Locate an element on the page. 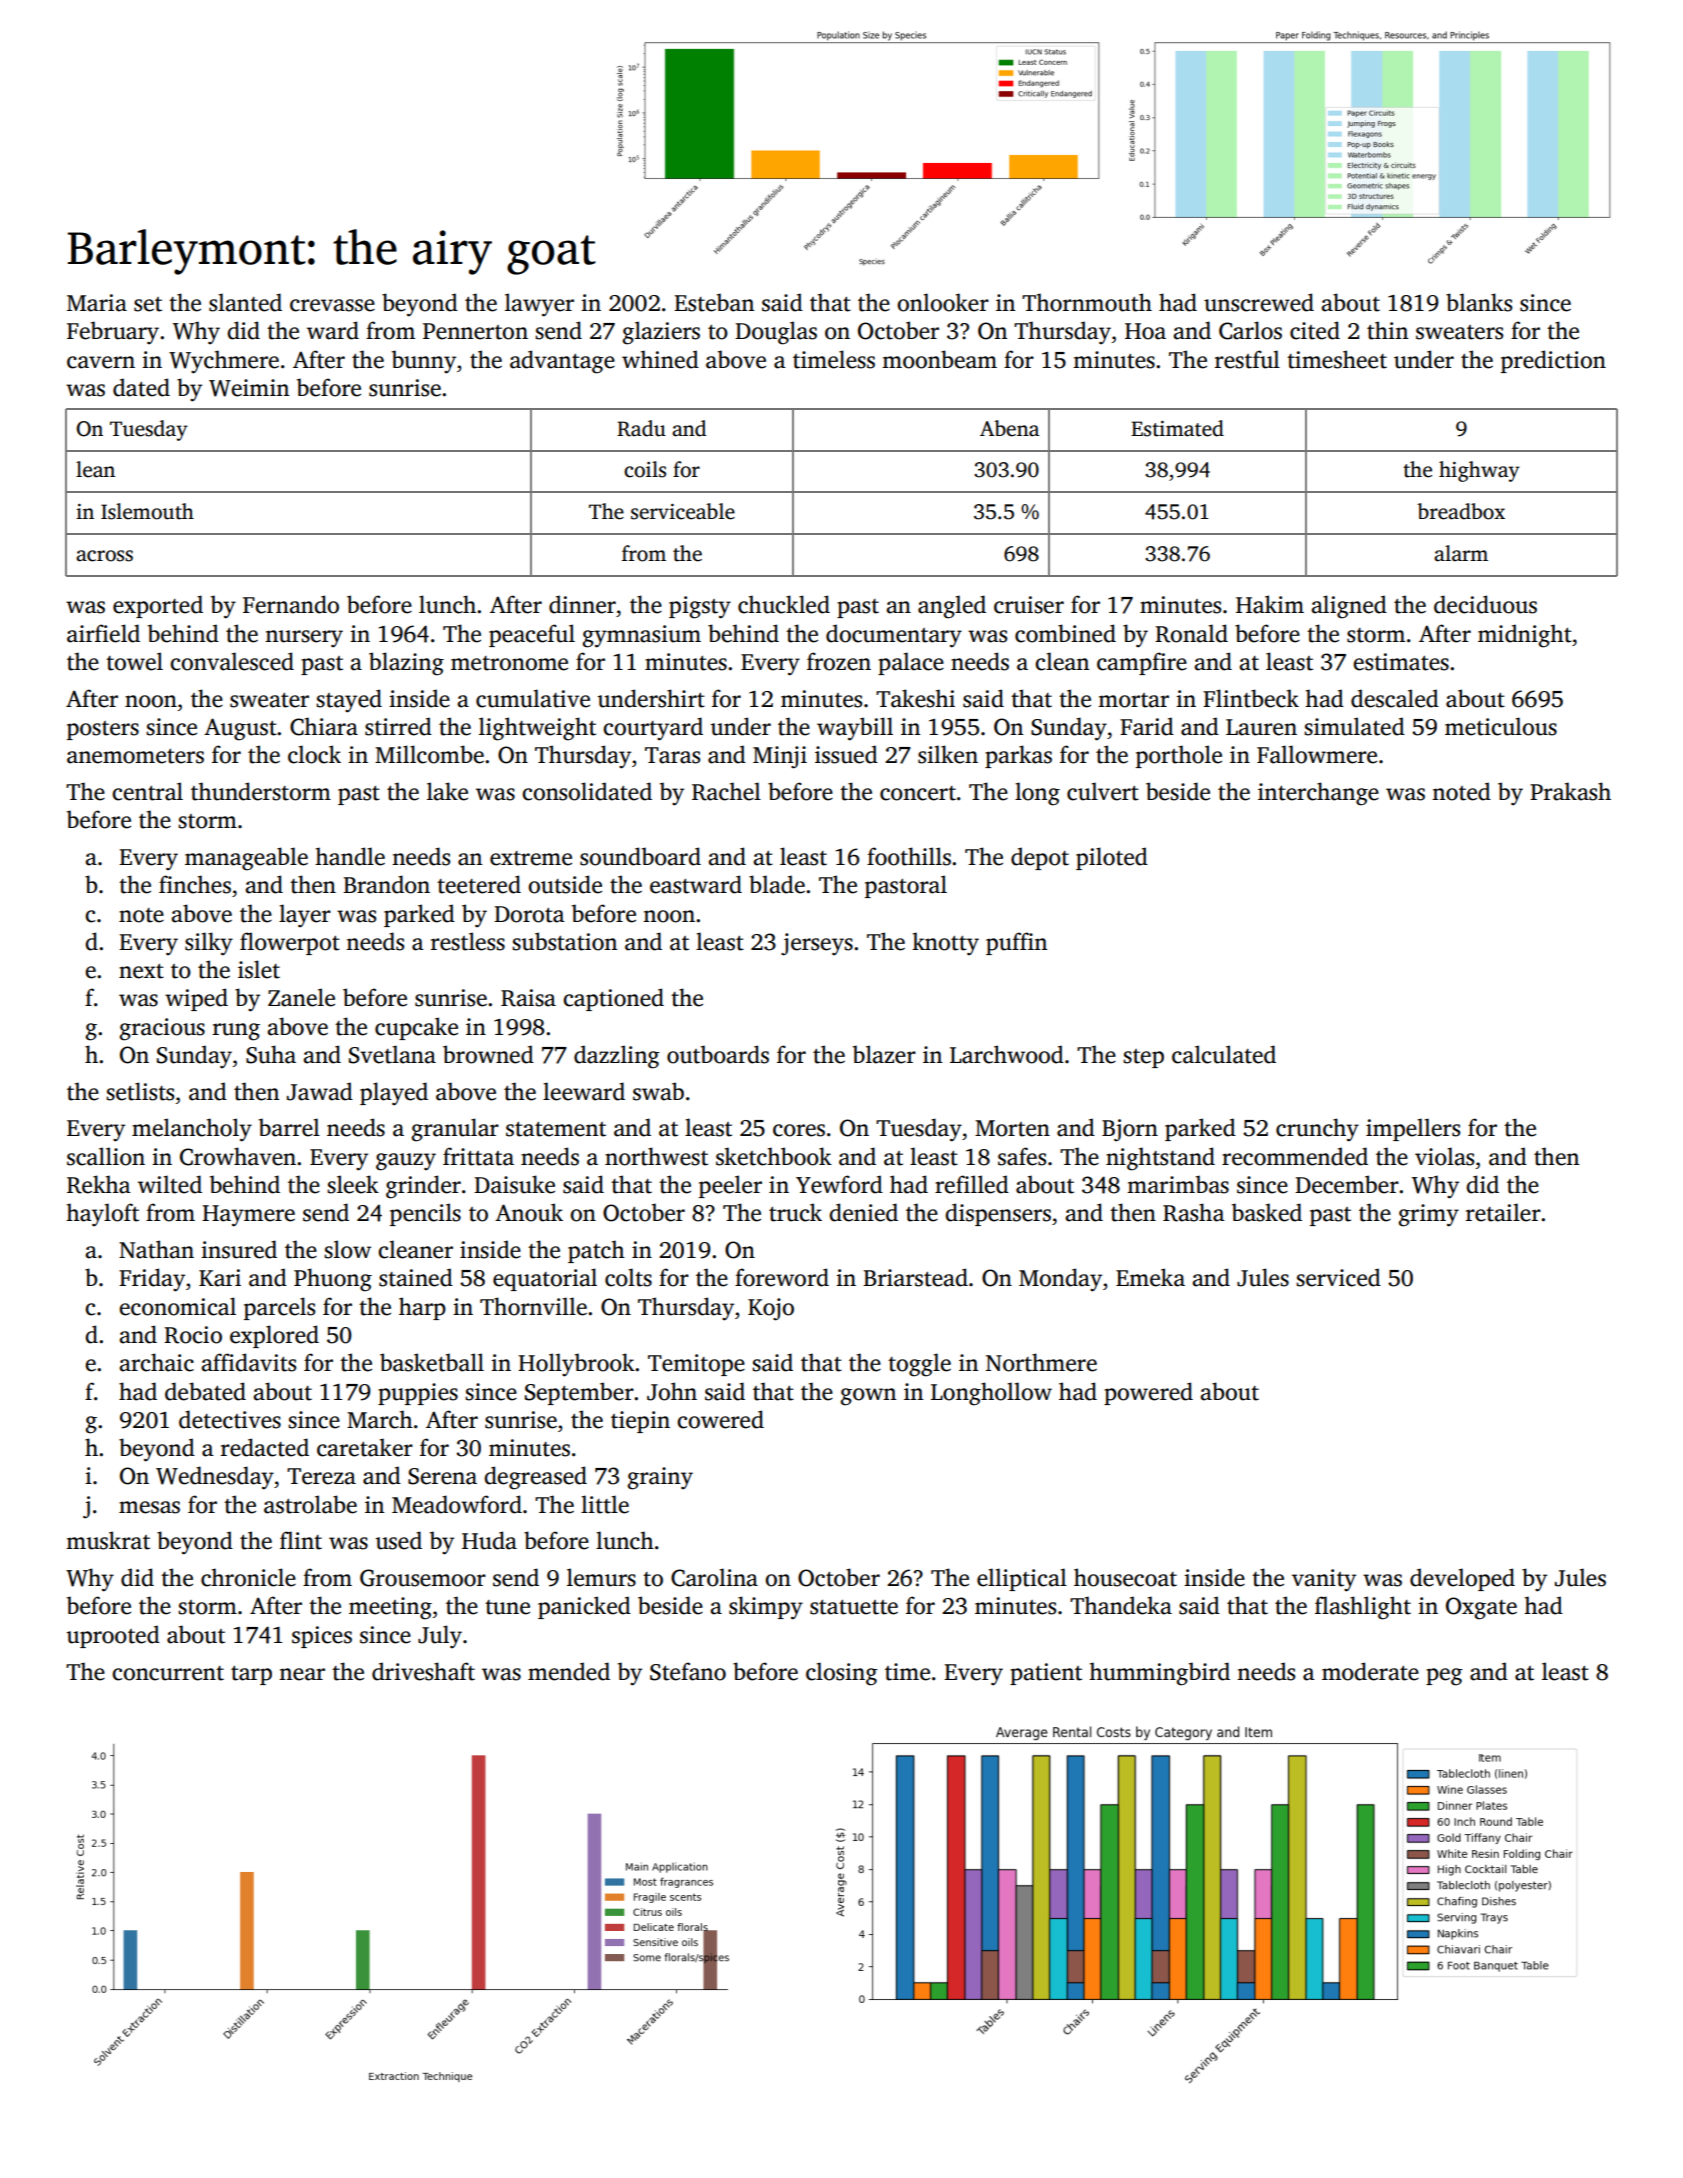 The height and width of the document is (2178, 1683). bunny is located at coordinates (424, 362).
